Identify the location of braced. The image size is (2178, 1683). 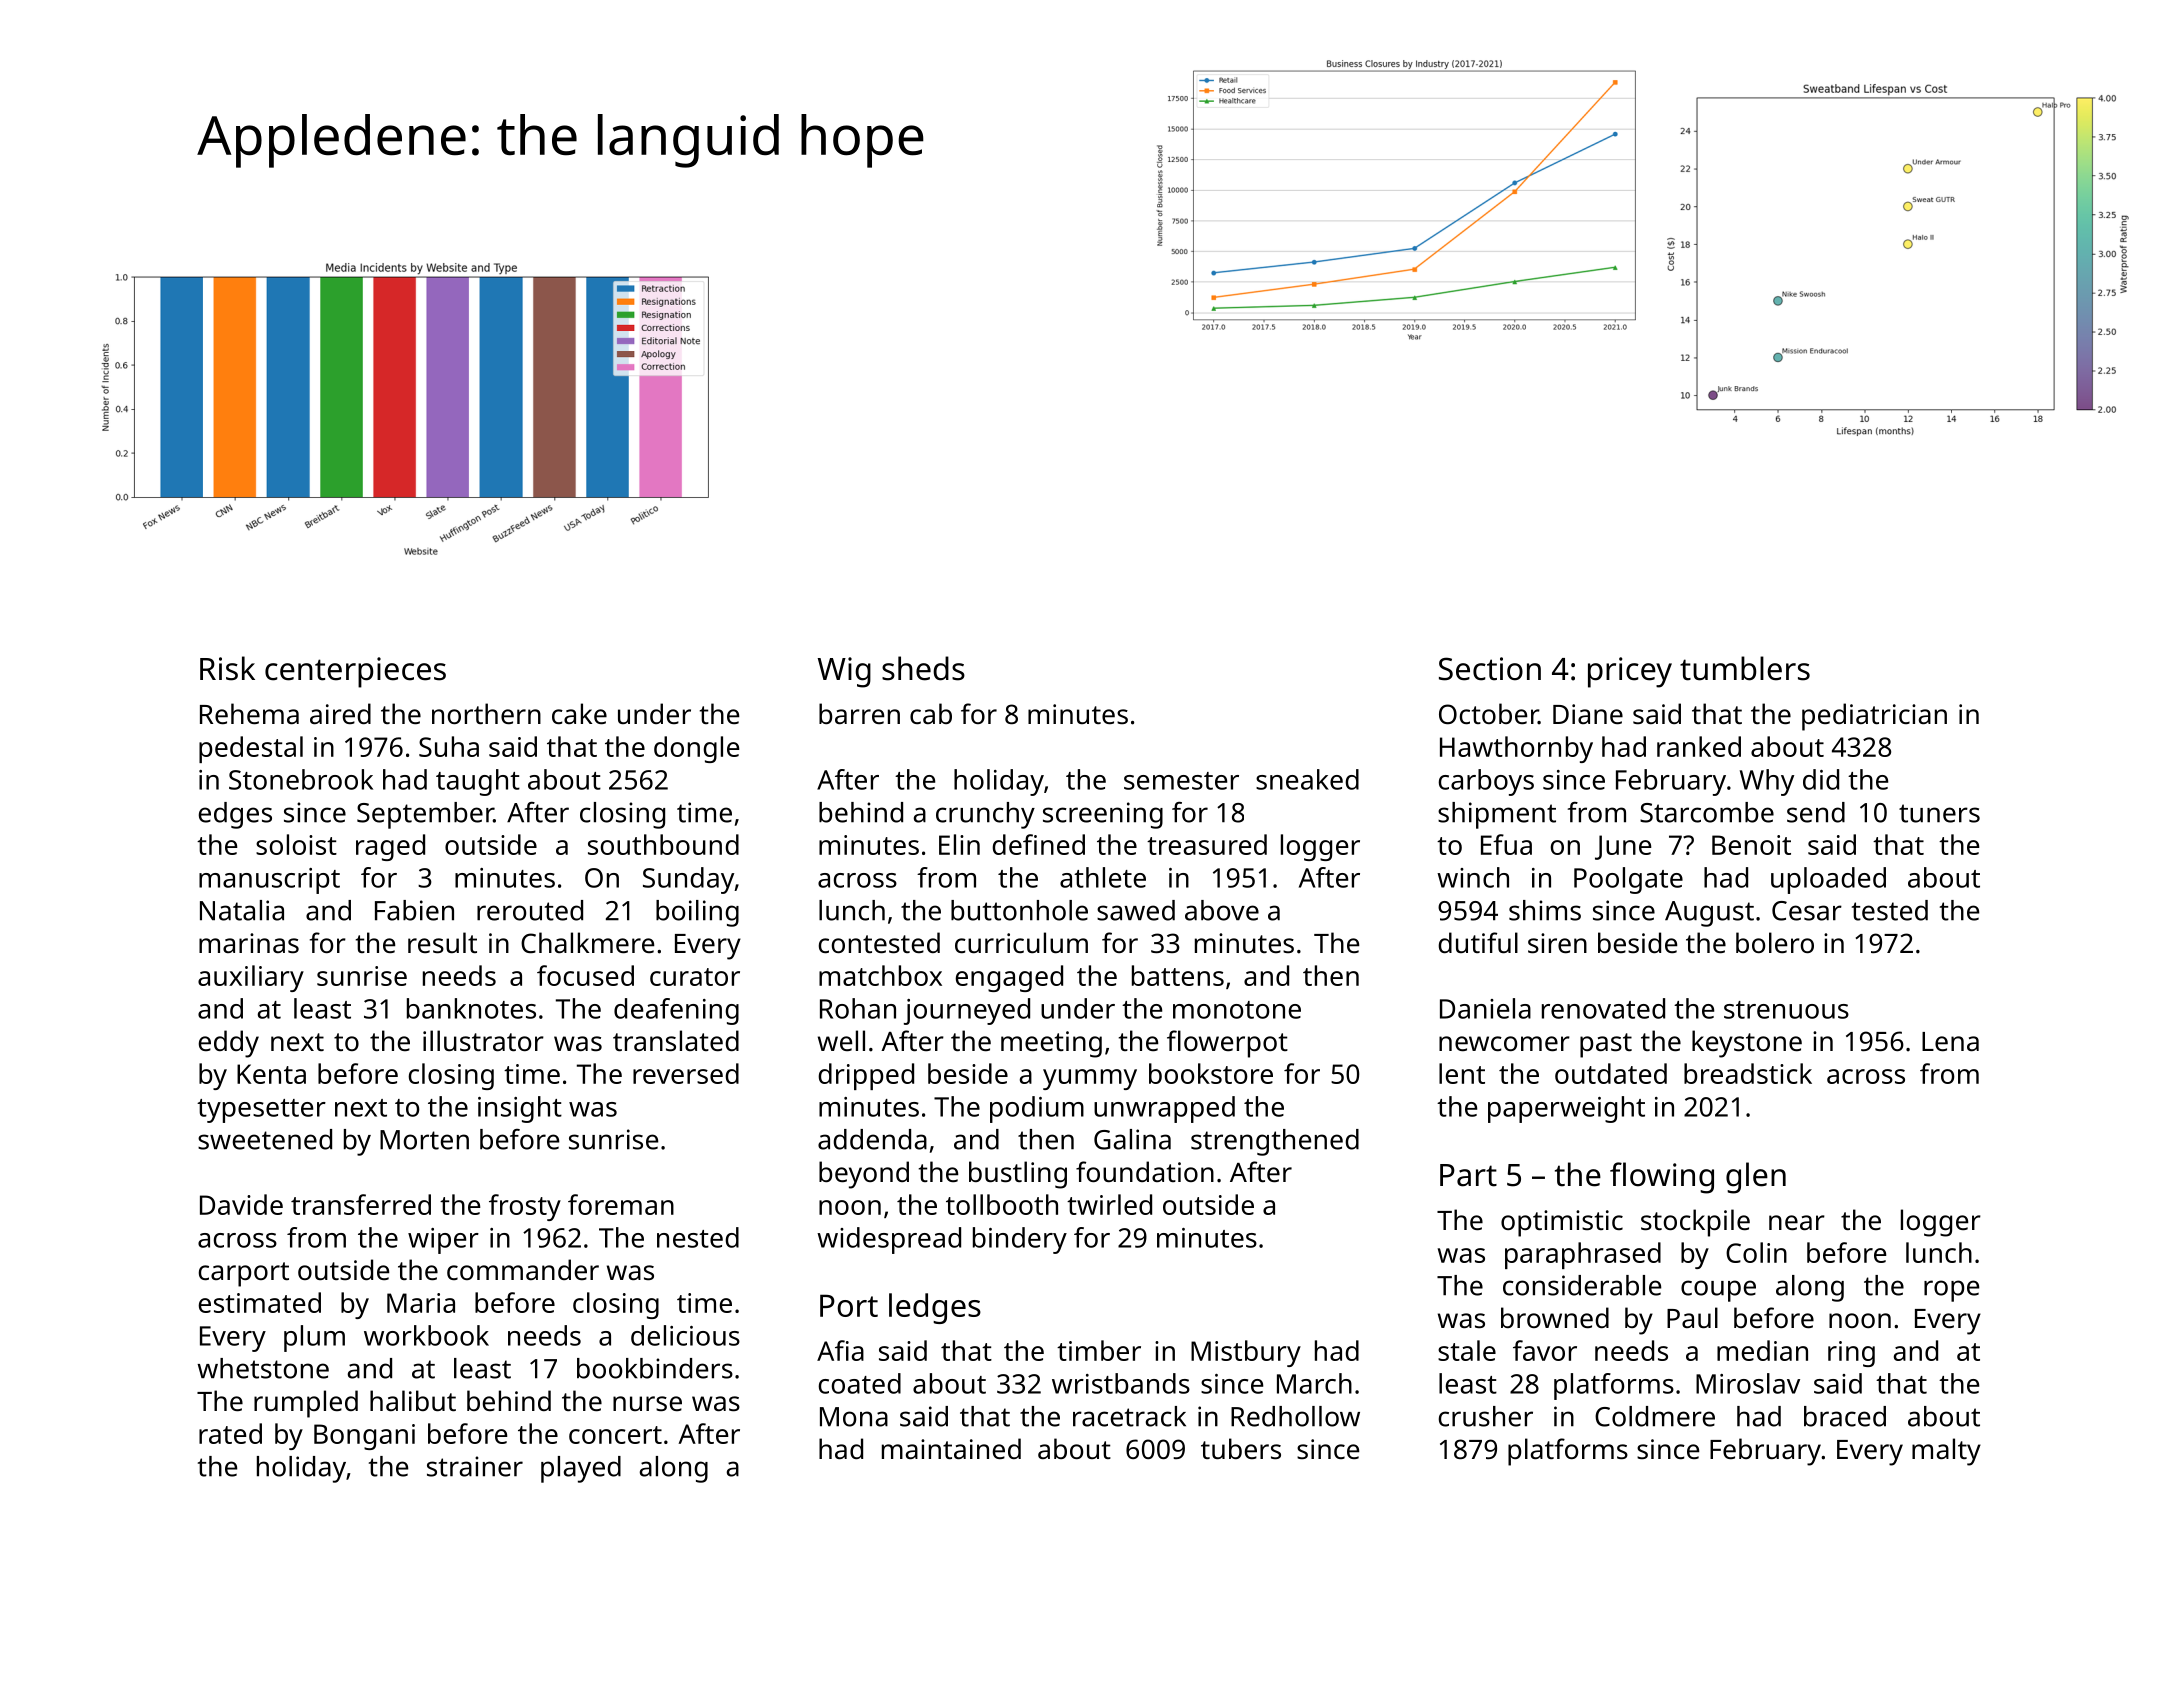
(1845, 1416).
